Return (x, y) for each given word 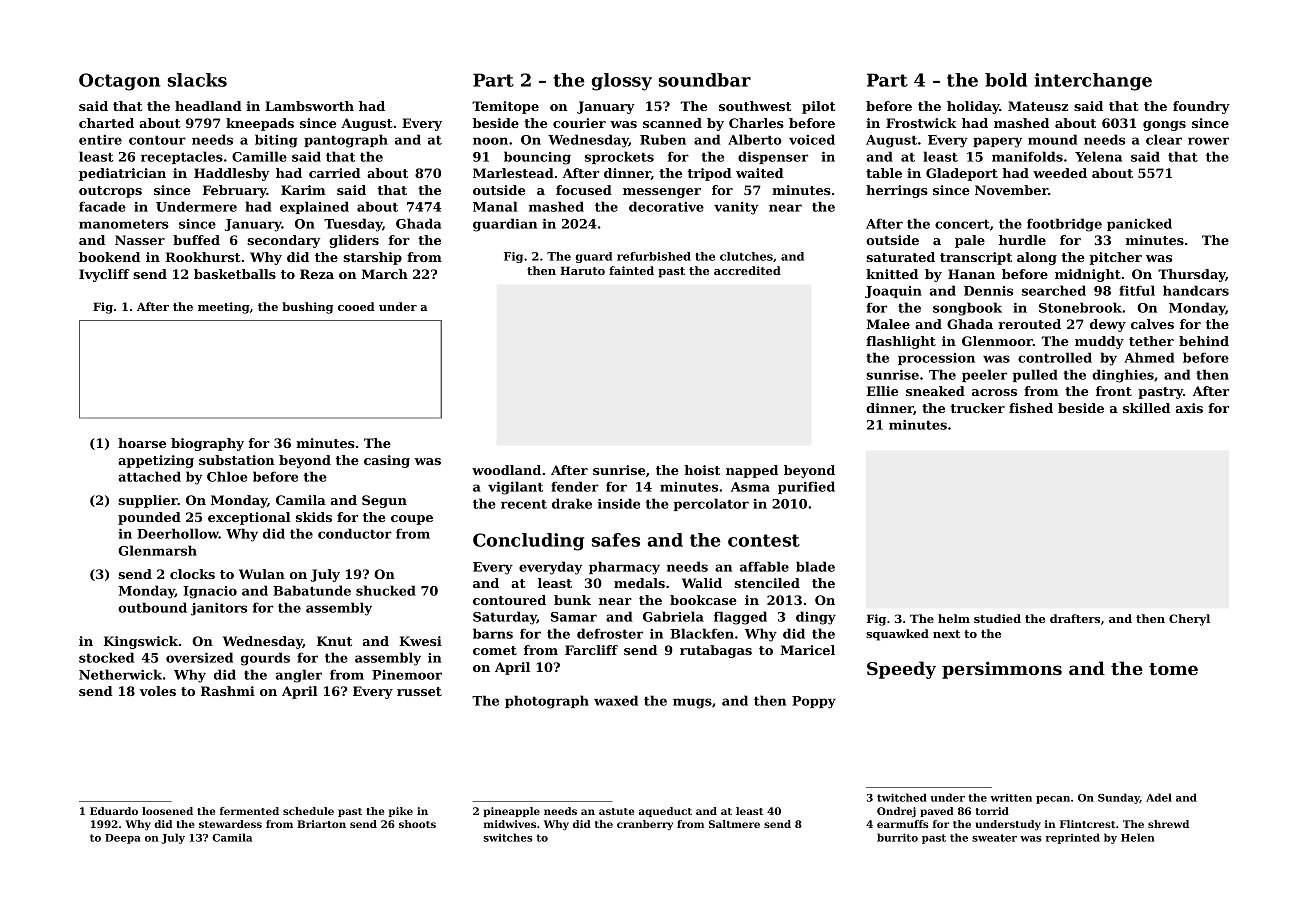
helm (954, 618)
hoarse (142, 443)
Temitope (505, 107)
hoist (702, 470)
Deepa (123, 839)
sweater (994, 838)
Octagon (119, 82)
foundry (1201, 107)
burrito (897, 837)
